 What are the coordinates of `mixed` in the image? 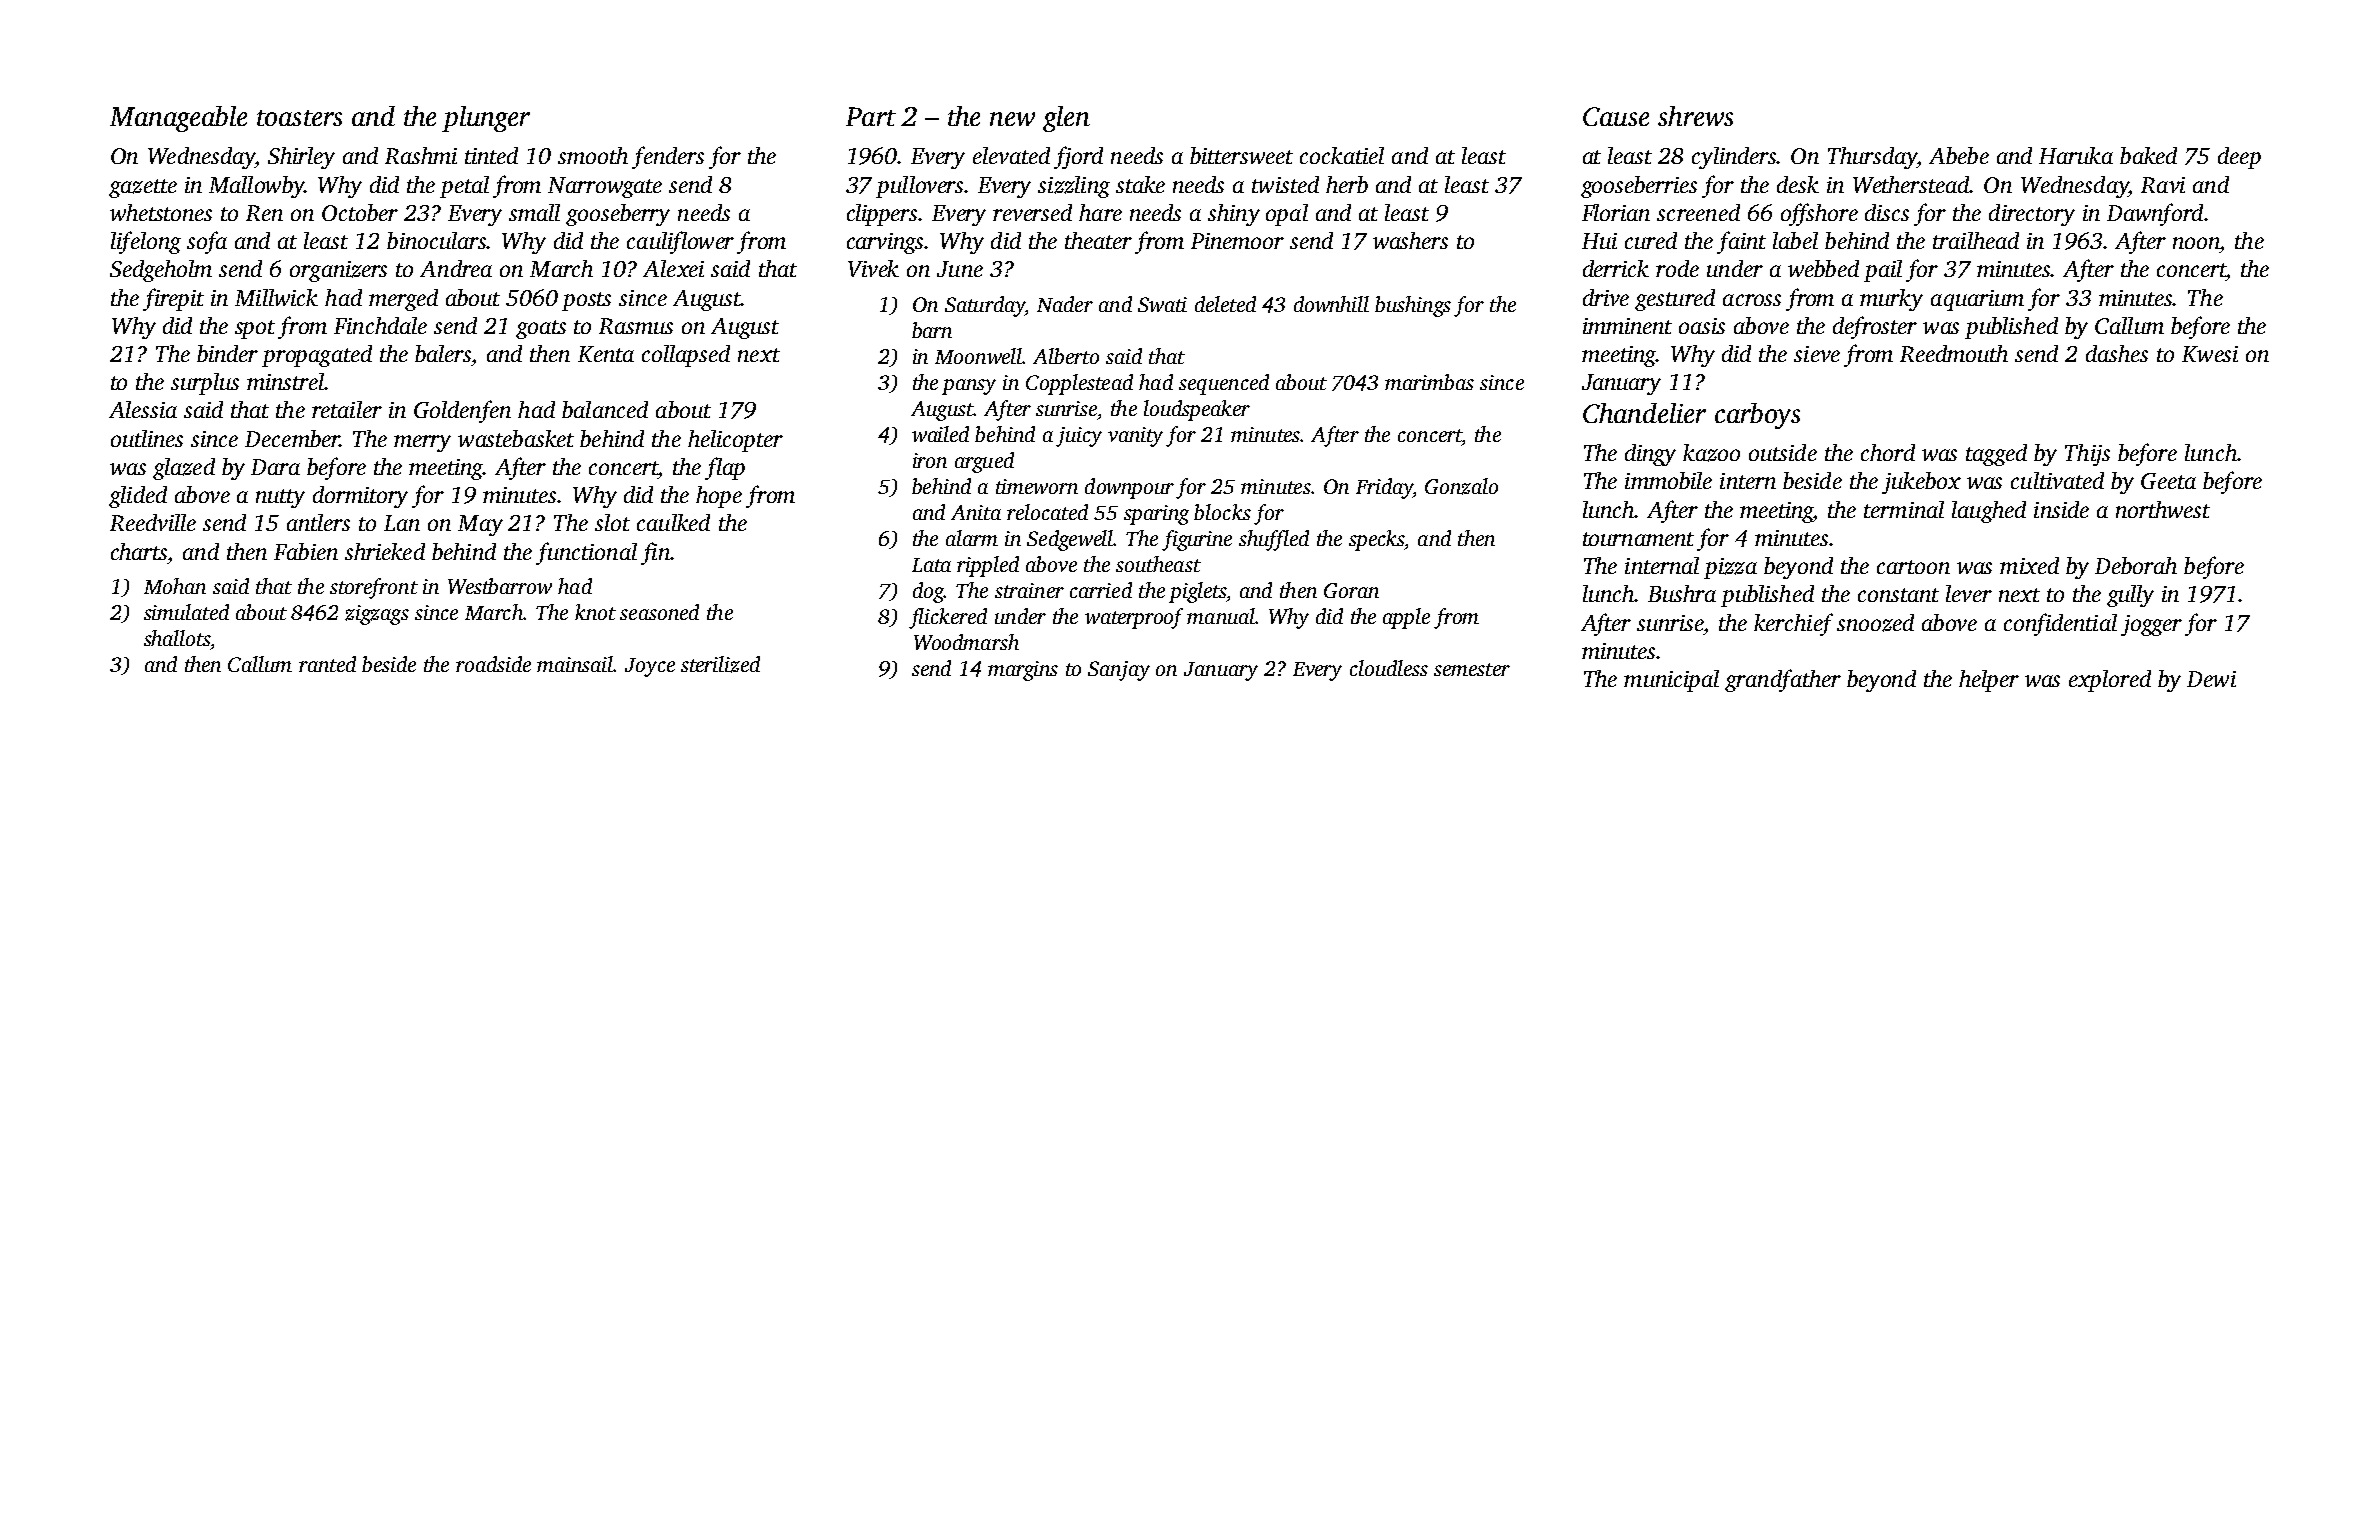 It's located at (2029, 565).
